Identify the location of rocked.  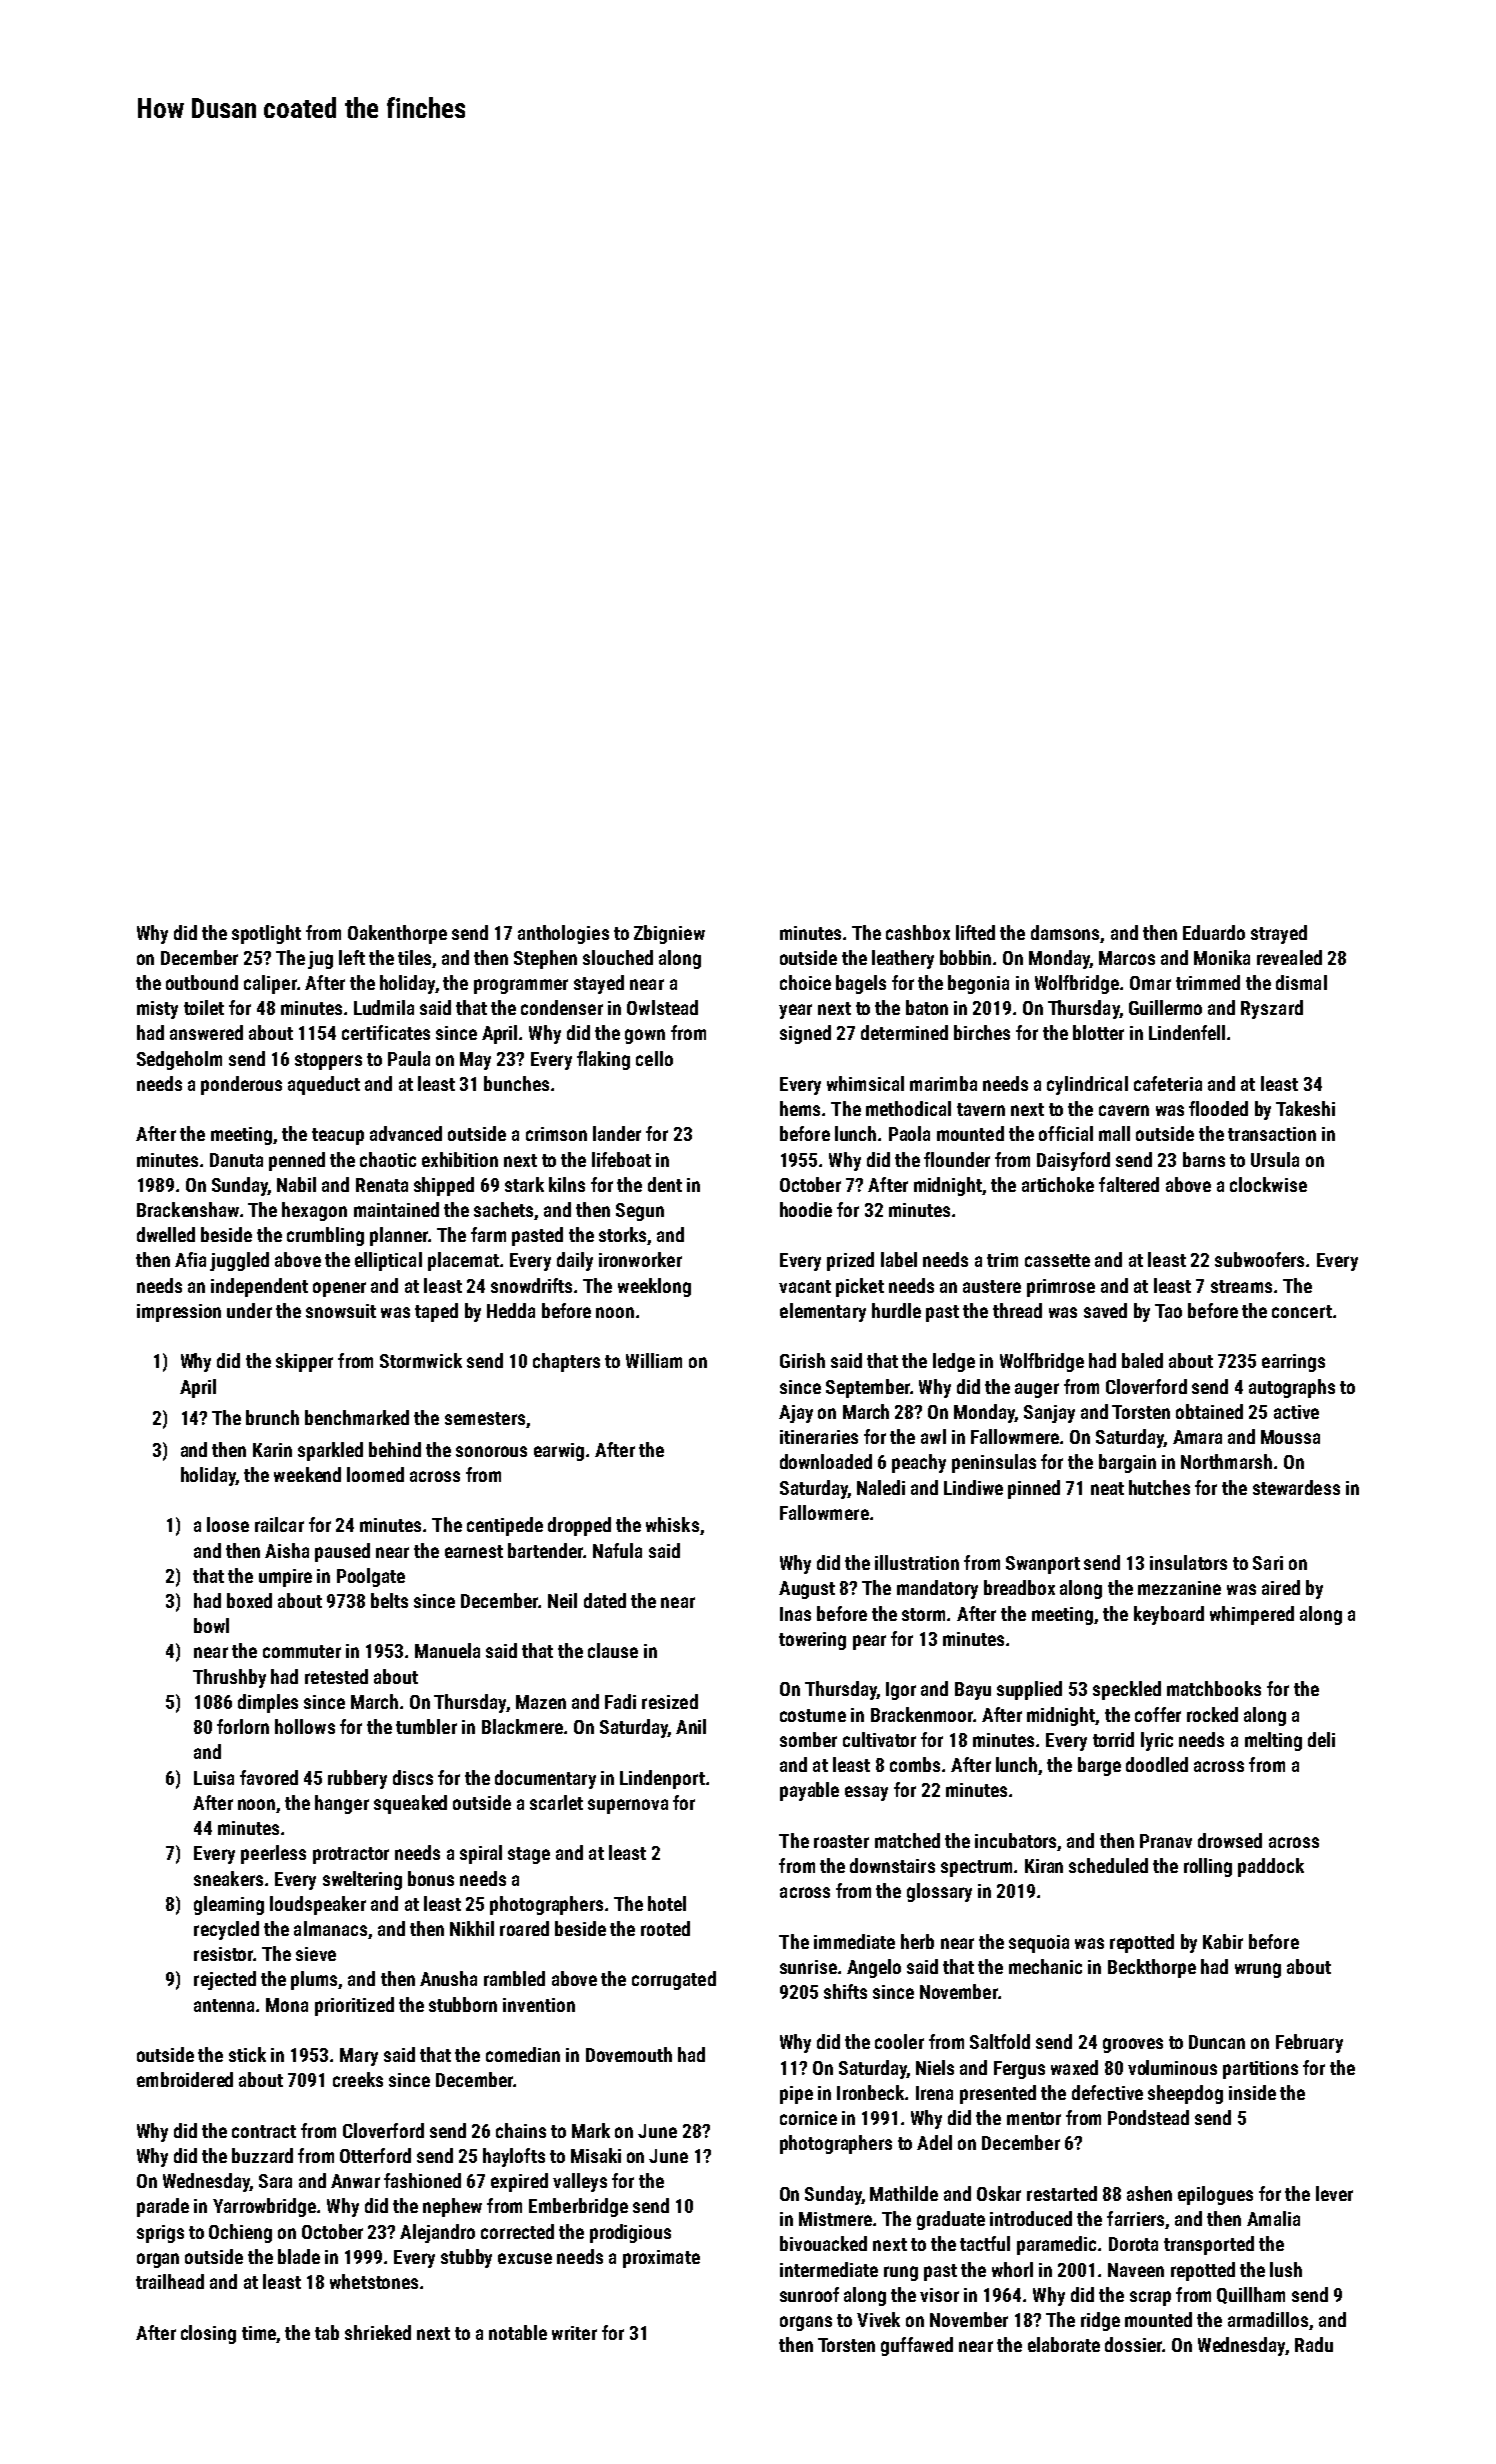
(1212, 1714).
